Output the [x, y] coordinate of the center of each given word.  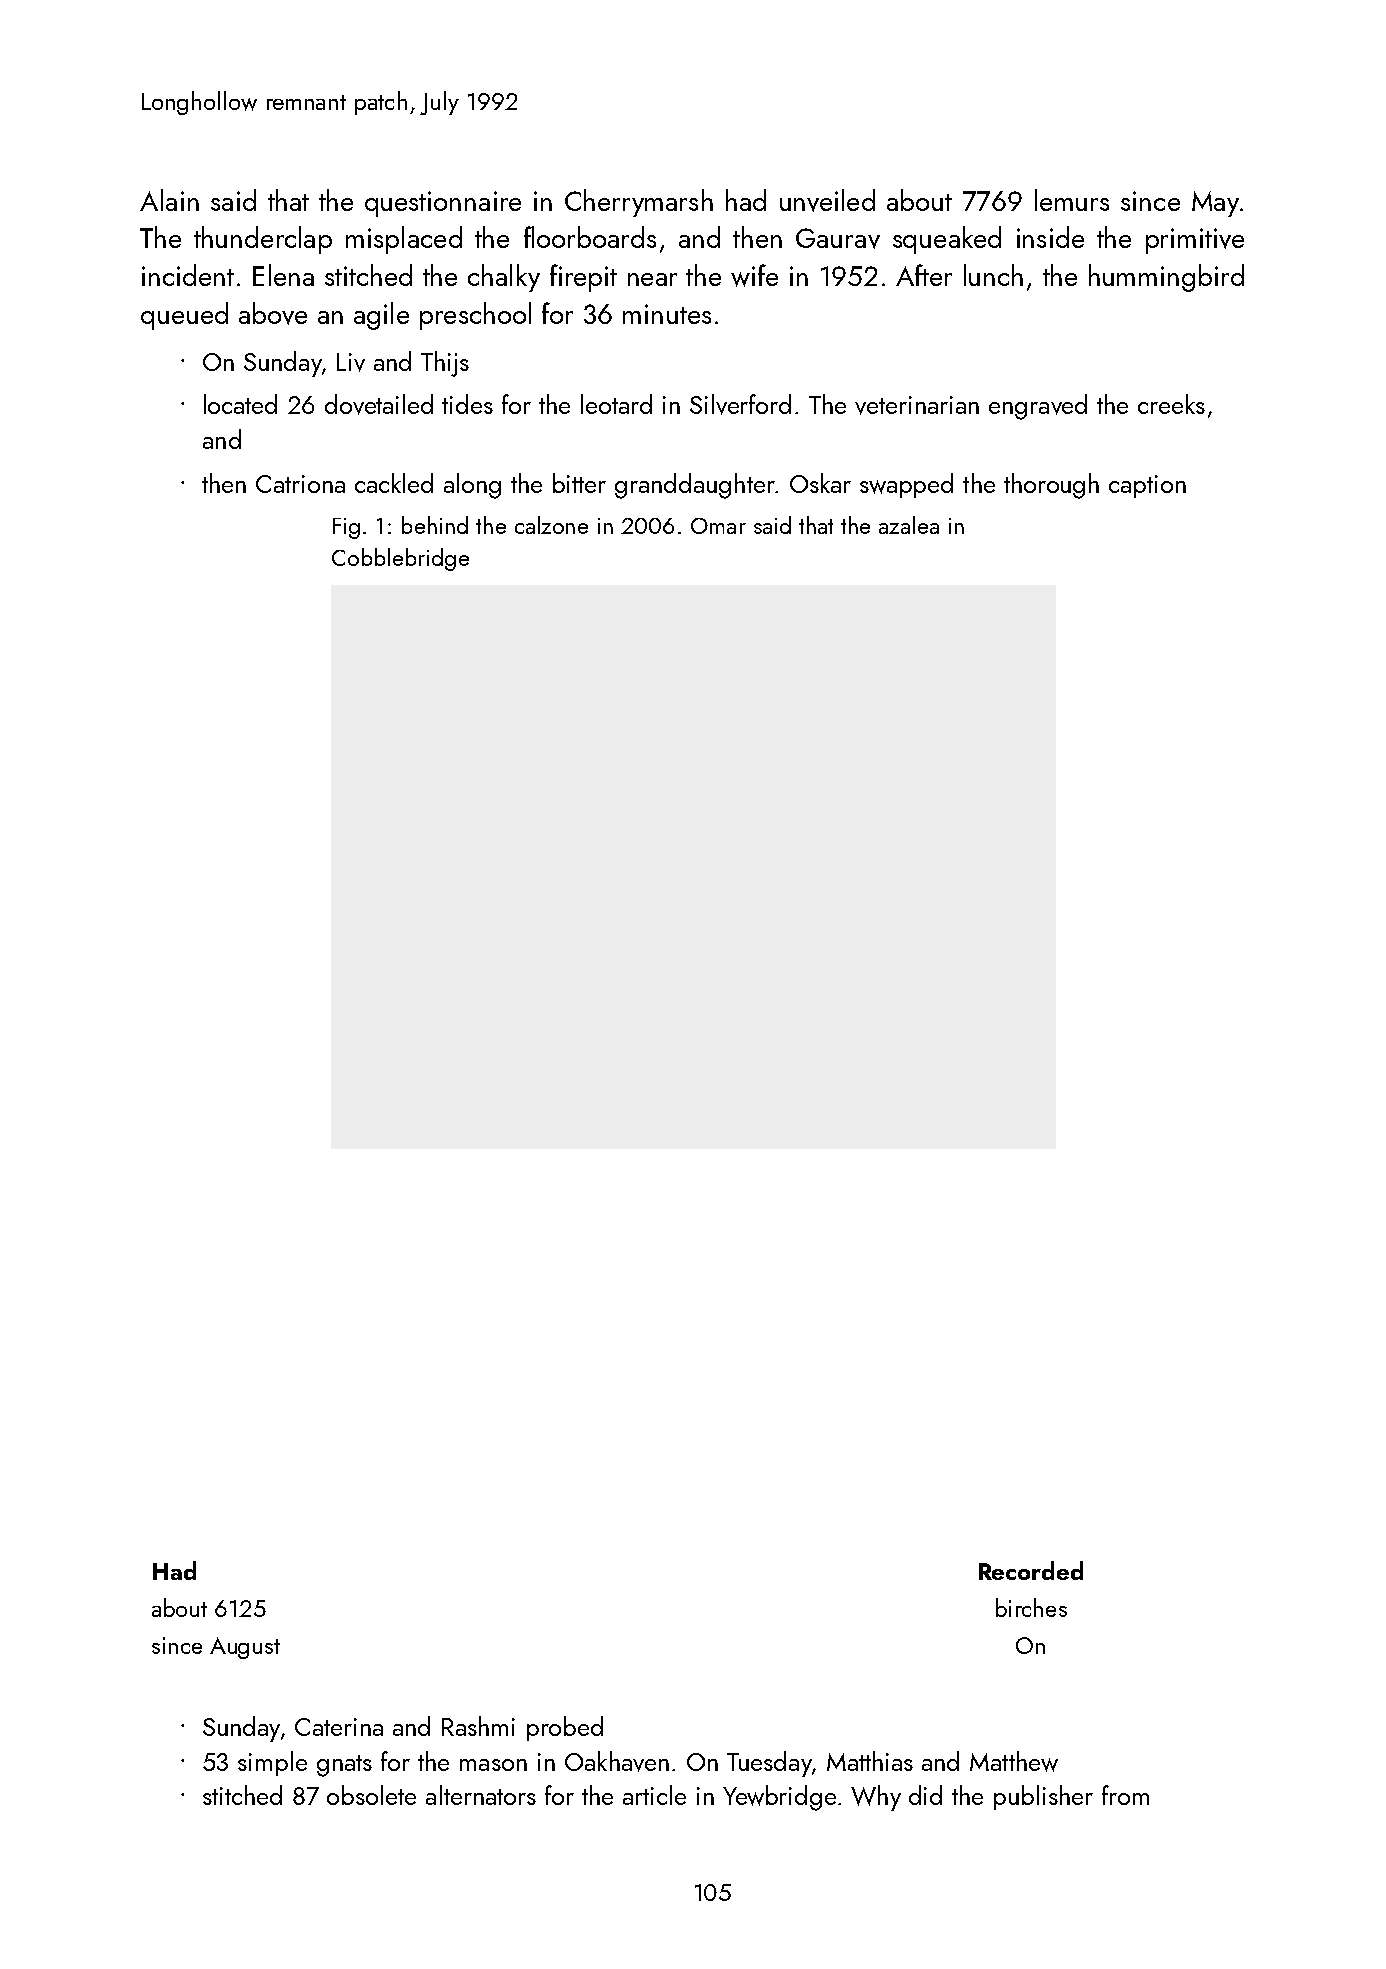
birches [1031, 1607]
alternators [481, 1795]
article [654, 1795]
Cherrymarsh [639, 203]
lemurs [1072, 200]
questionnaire [443, 204]
